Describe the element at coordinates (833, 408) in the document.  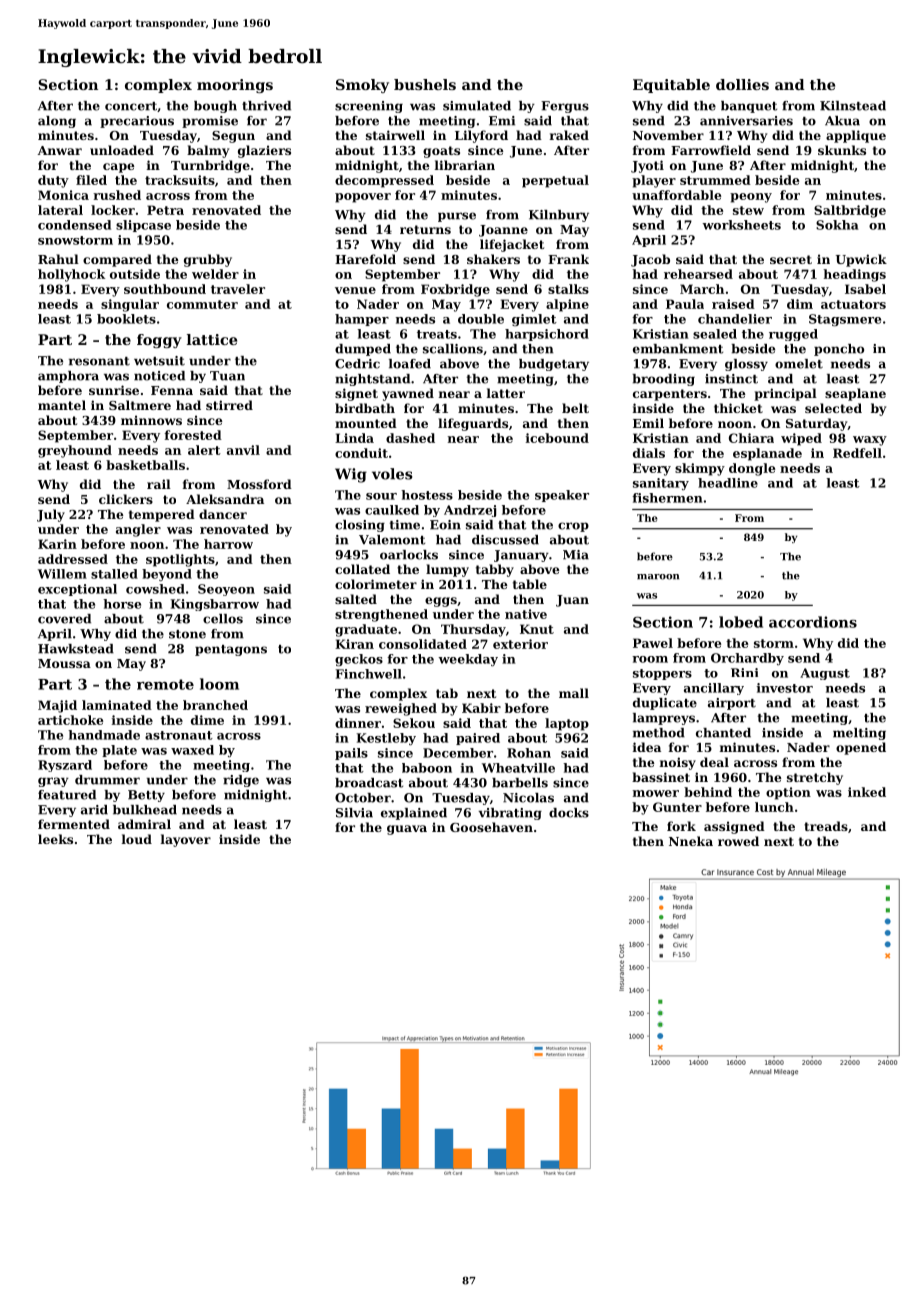
I see `selected` at that location.
